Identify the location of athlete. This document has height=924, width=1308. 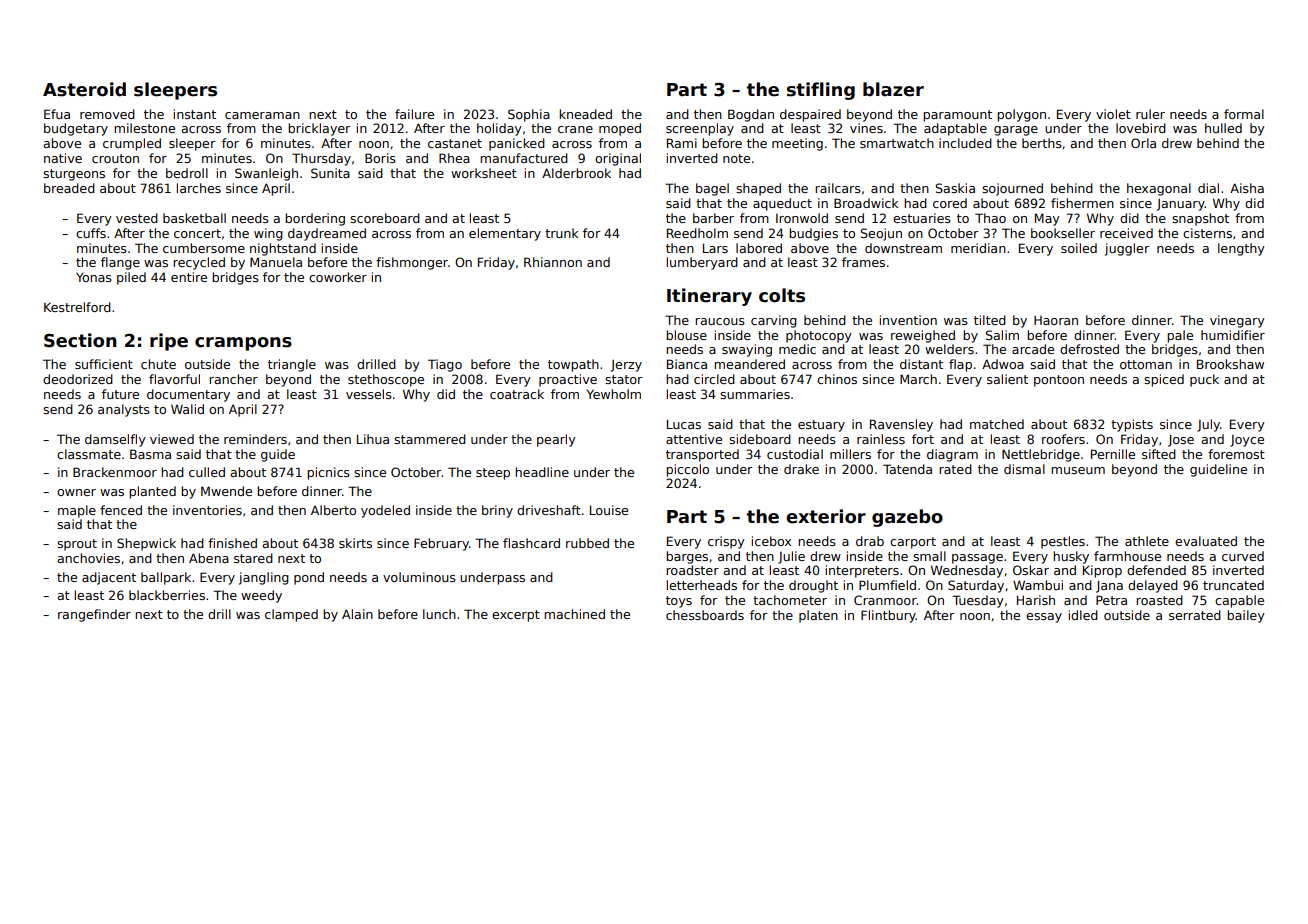
(1147, 541).
